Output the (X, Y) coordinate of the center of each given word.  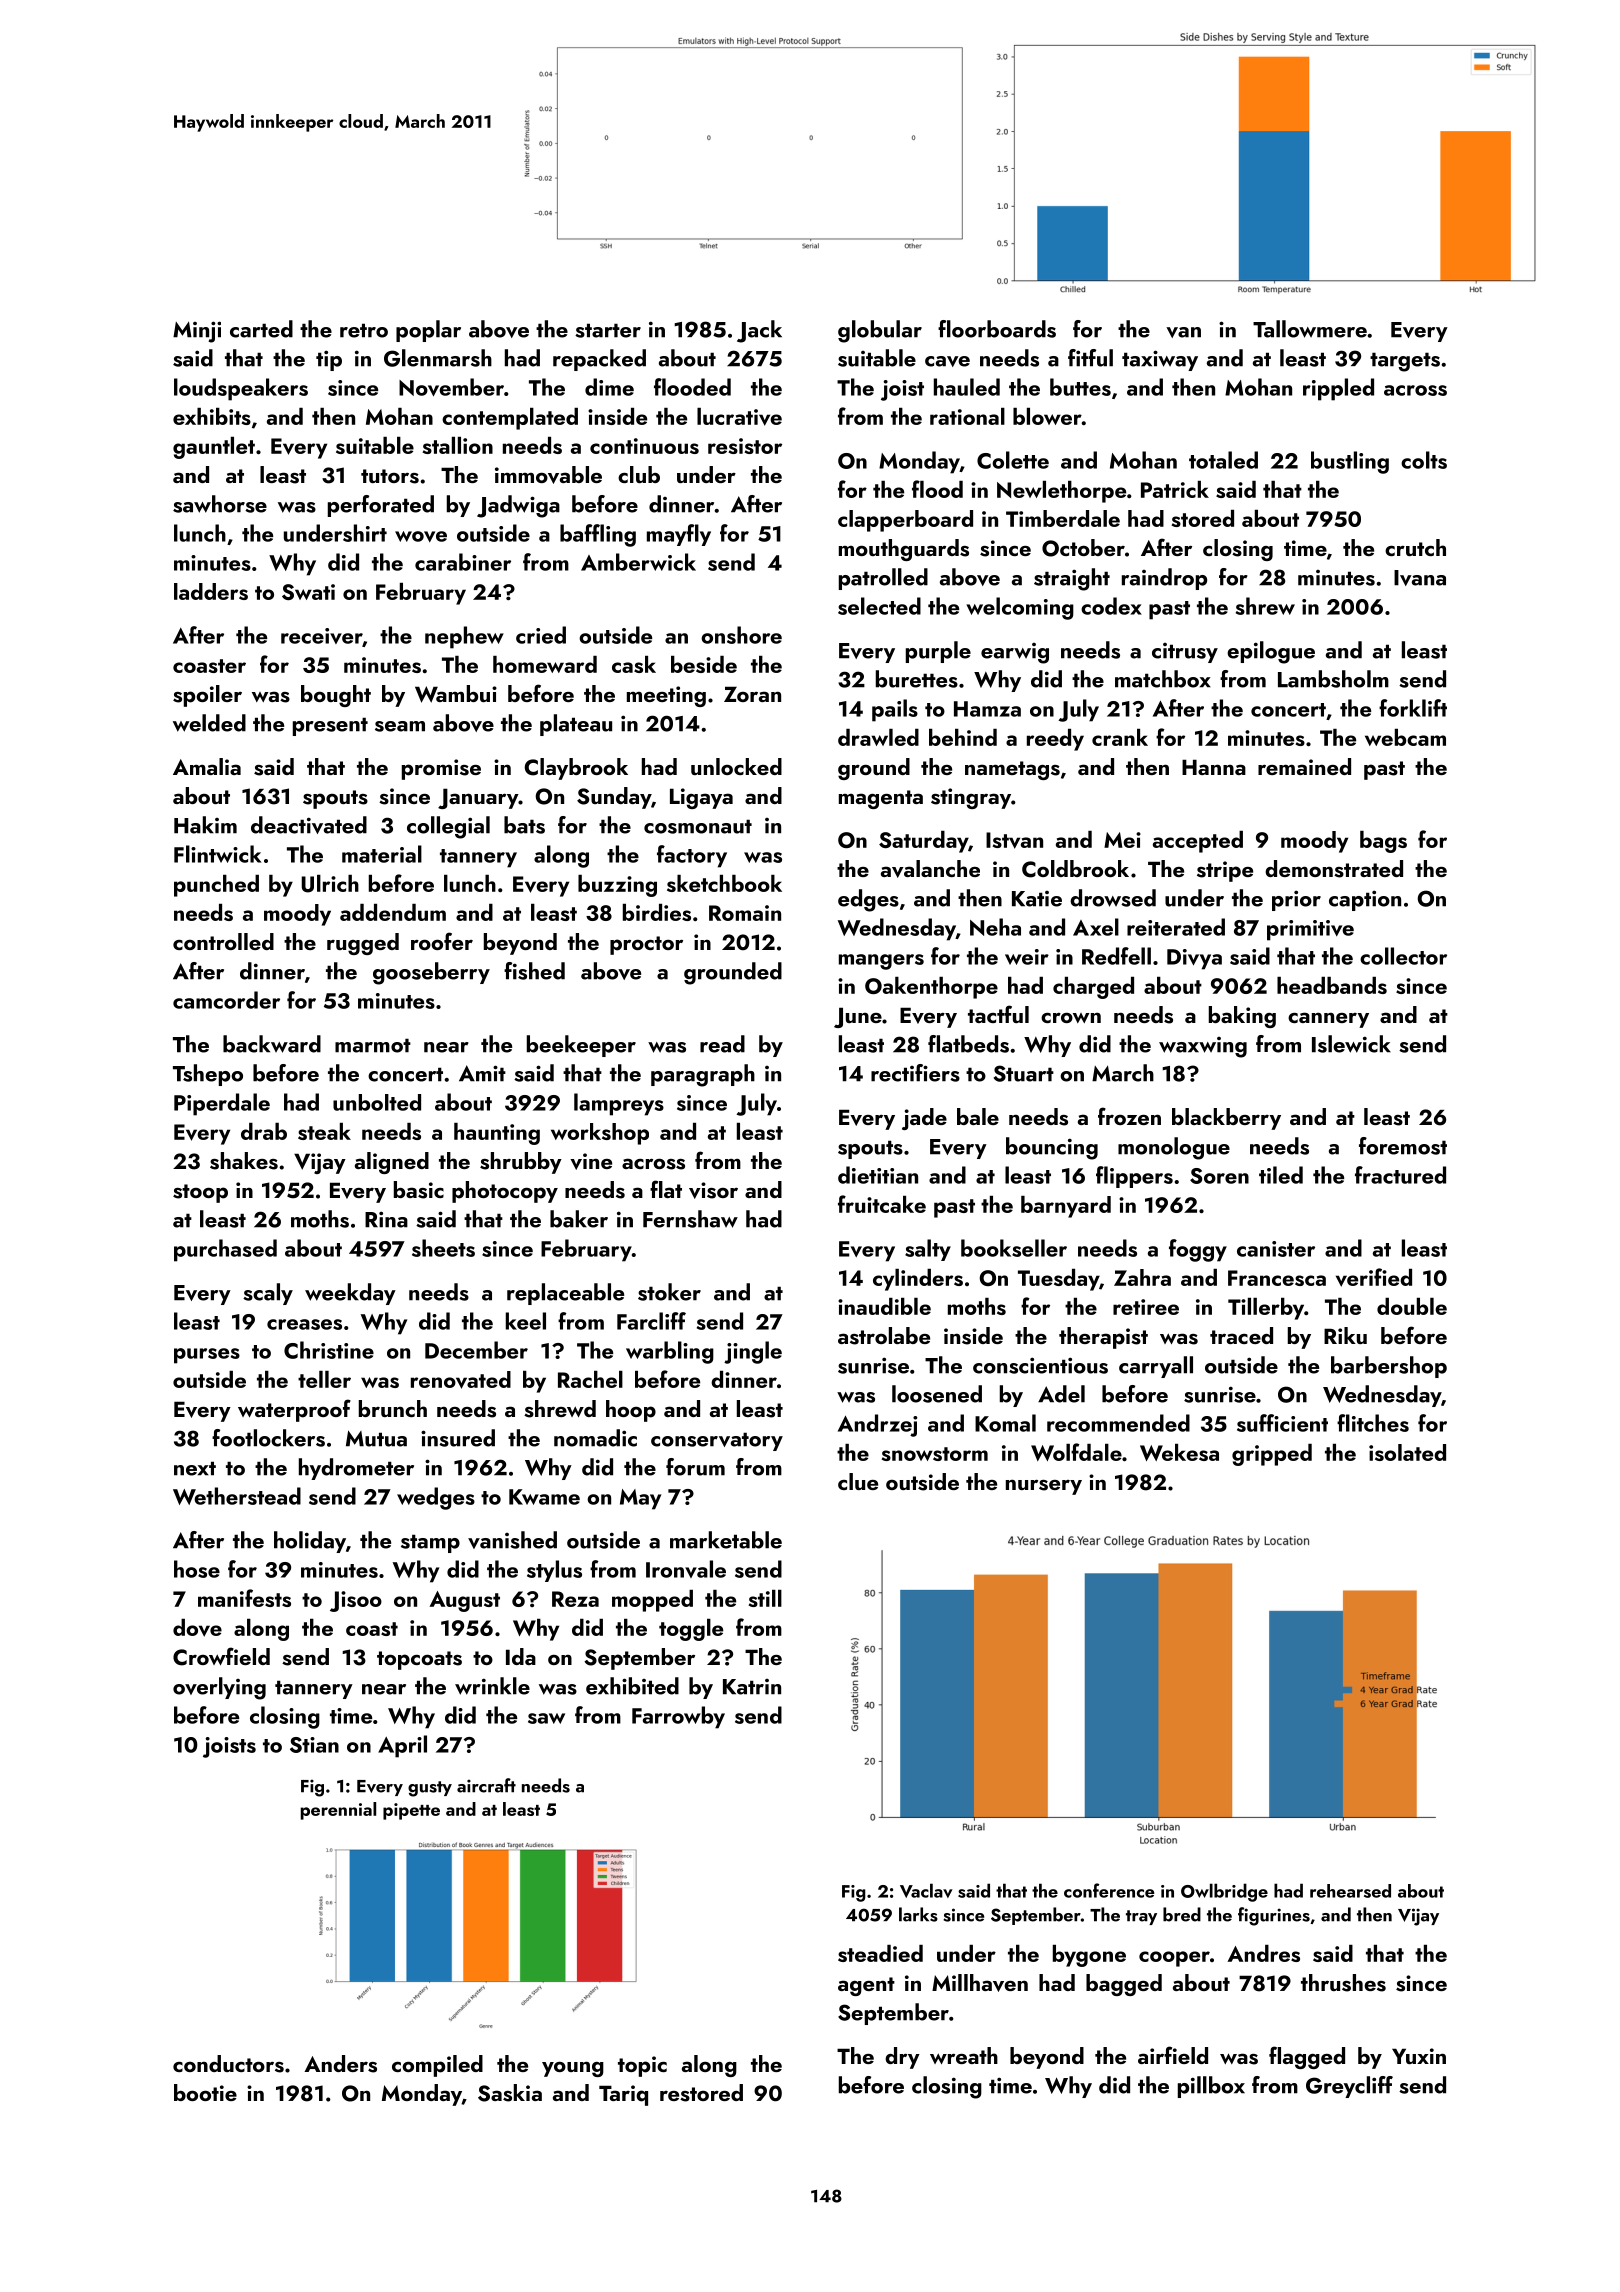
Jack (759, 331)
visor (713, 1190)
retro (364, 330)
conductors (228, 2064)
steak (324, 1131)
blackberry (1226, 1119)
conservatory (717, 1441)
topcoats (419, 1660)
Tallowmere (1310, 329)
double (1412, 1306)
